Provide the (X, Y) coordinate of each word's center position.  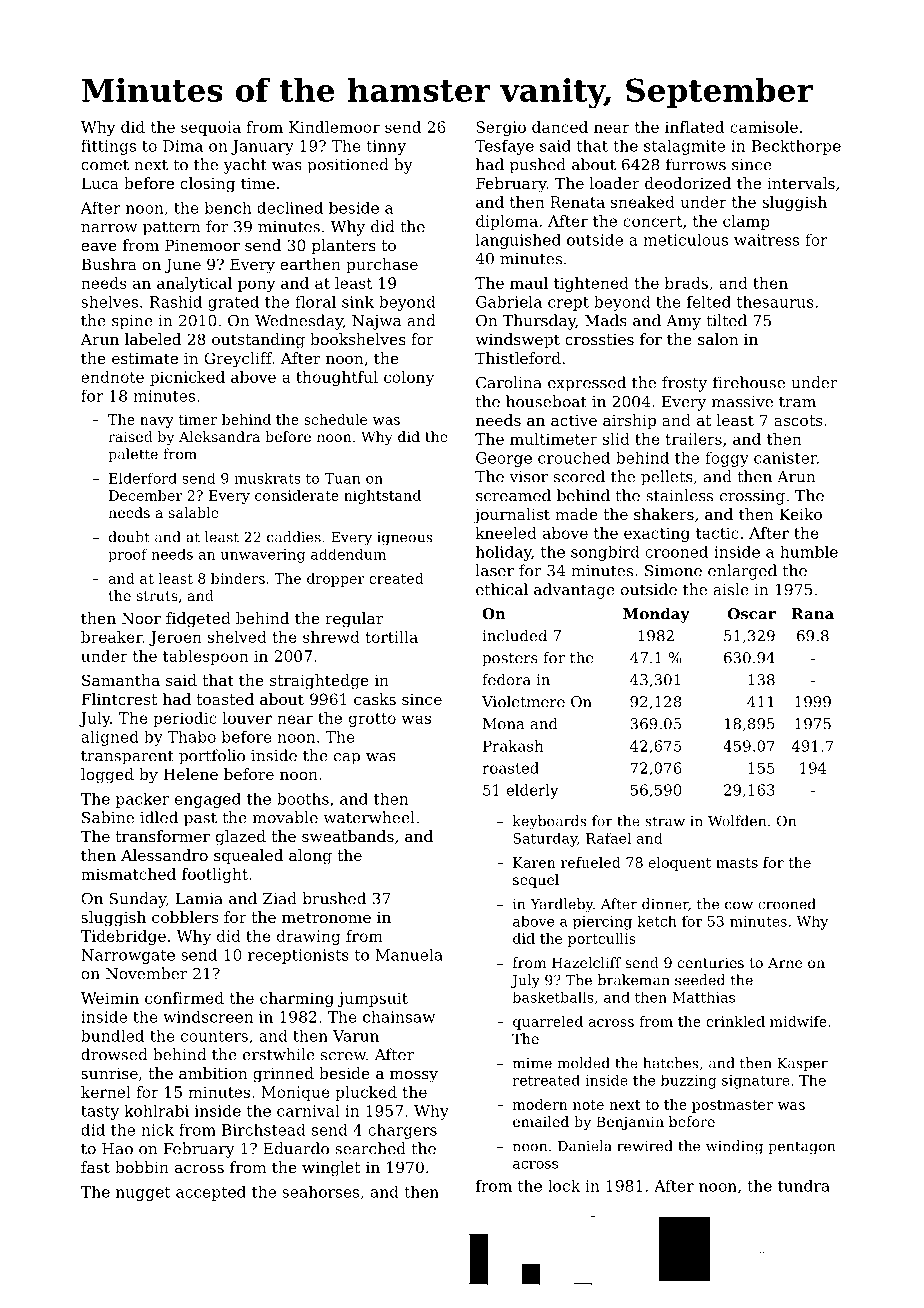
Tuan (342, 478)
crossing (752, 497)
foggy (727, 459)
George (504, 459)
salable (194, 512)
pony (256, 286)
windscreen (208, 1017)
